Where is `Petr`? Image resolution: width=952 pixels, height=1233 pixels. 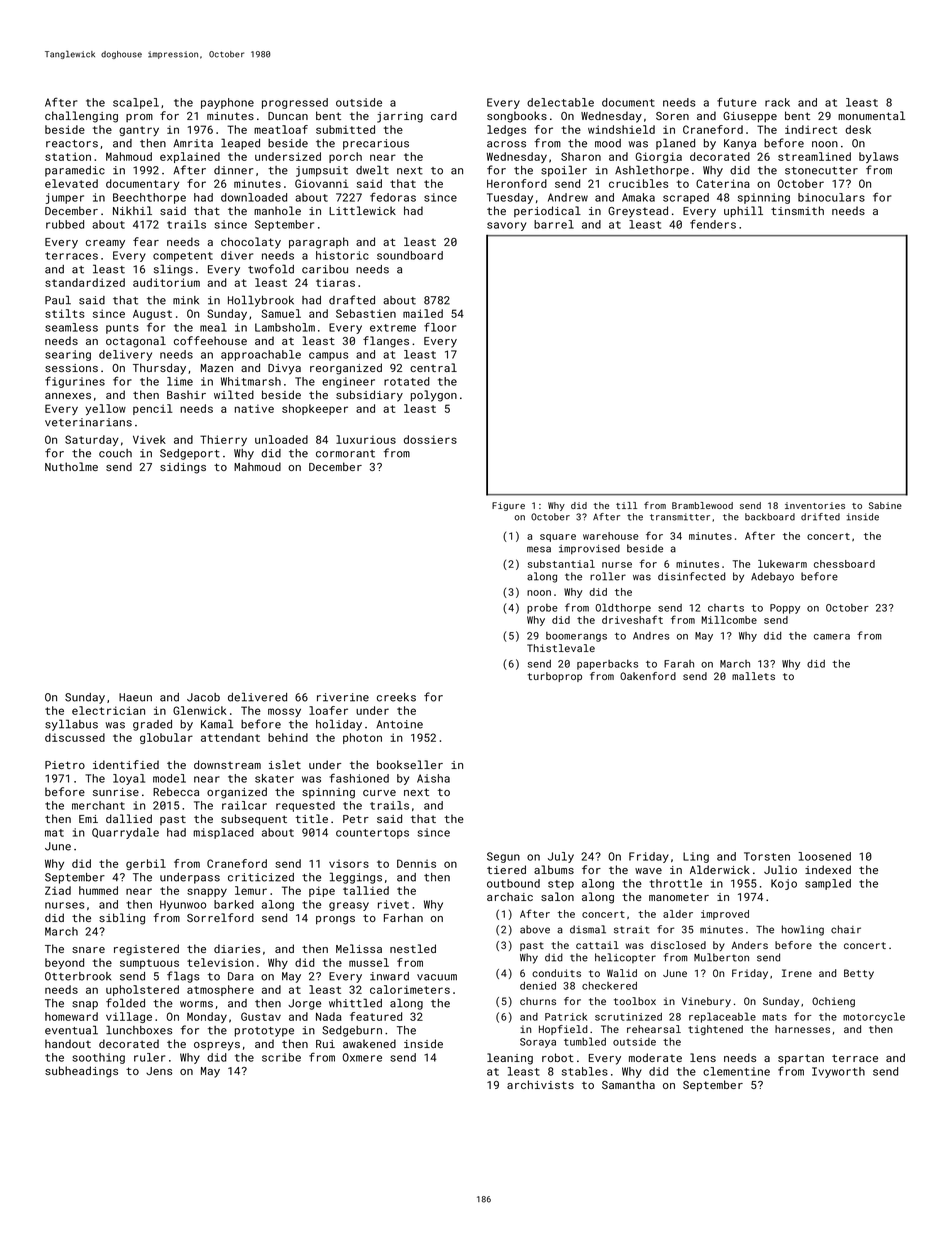 Petr is located at coordinates (356, 819).
